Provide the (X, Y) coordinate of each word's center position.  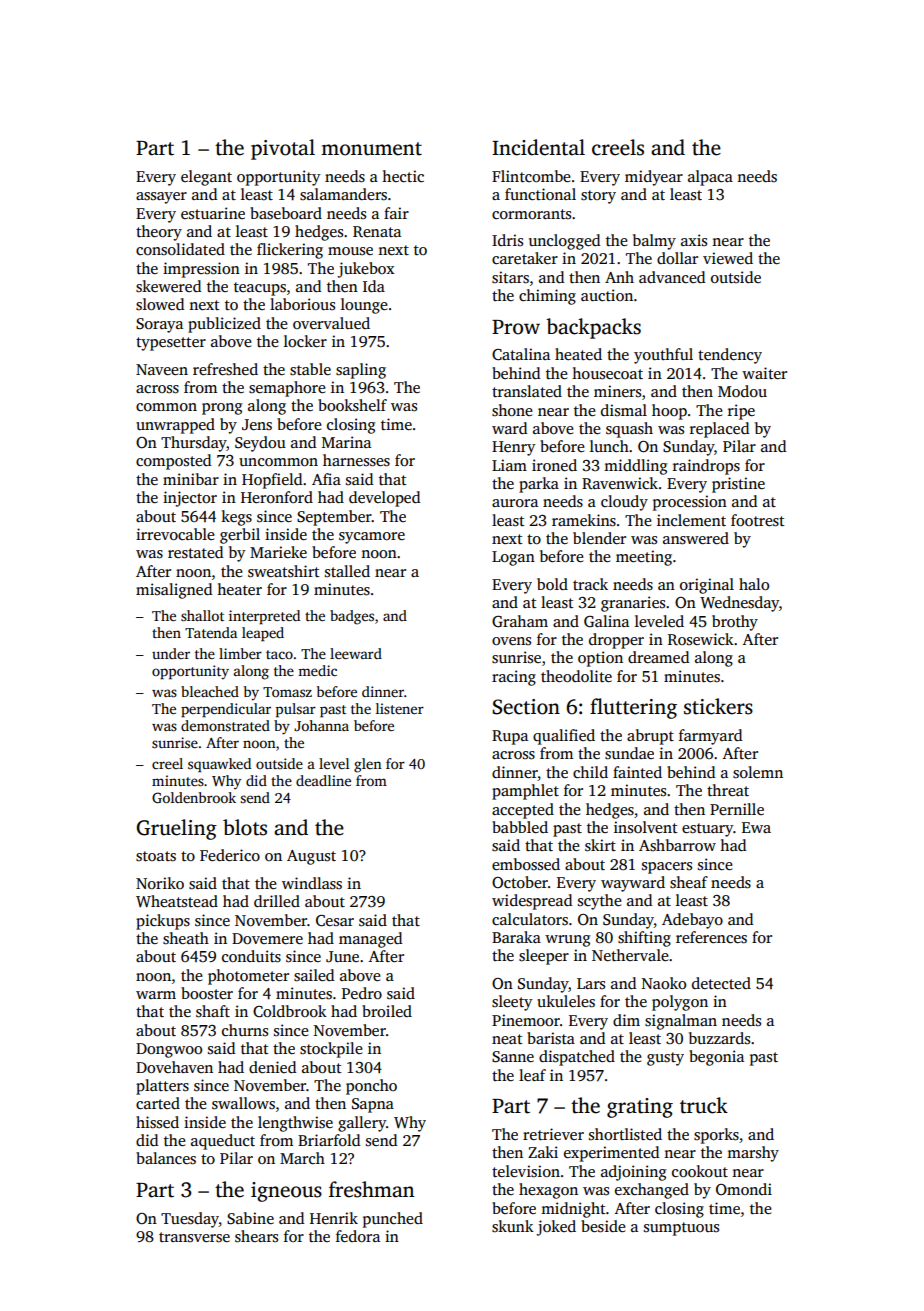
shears (256, 1236)
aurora (515, 503)
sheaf (689, 882)
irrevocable (175, 534)
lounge (364, 306)
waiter (764, 373)
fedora (358, 1236)
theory (159, 233)
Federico (230, 855)
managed (370, 940)
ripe (741, 412)
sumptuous (681, 1229)
